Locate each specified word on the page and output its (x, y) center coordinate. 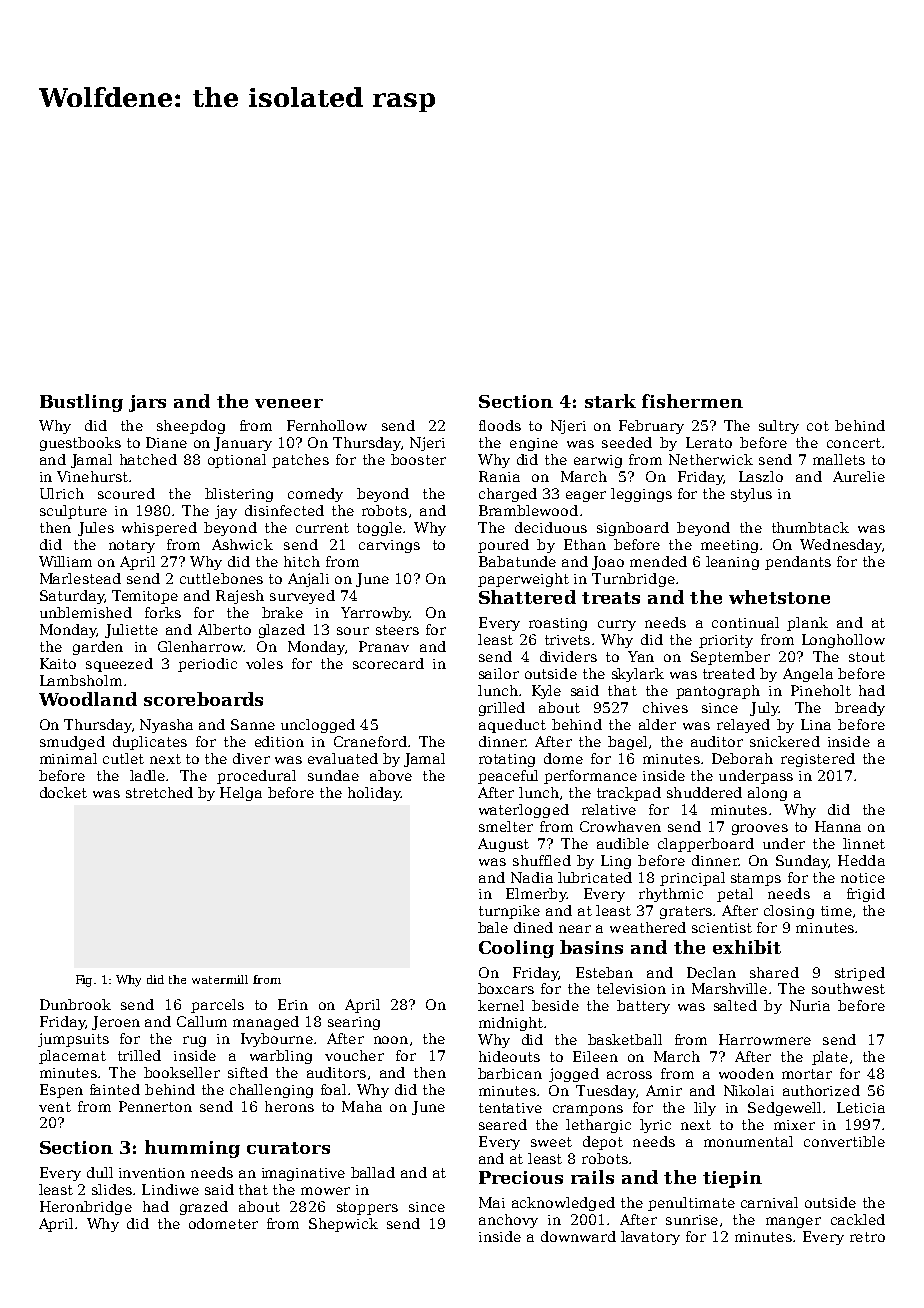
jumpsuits (73, 1040)
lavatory (650, 1238)
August (503, 845)
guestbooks (80, 444)
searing (354, 1023)
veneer (289, 403)
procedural (256, 777)
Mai (492, 1202)
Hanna (838, 826)
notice (863, 878)
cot (818, 426)
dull (100, 1172)
